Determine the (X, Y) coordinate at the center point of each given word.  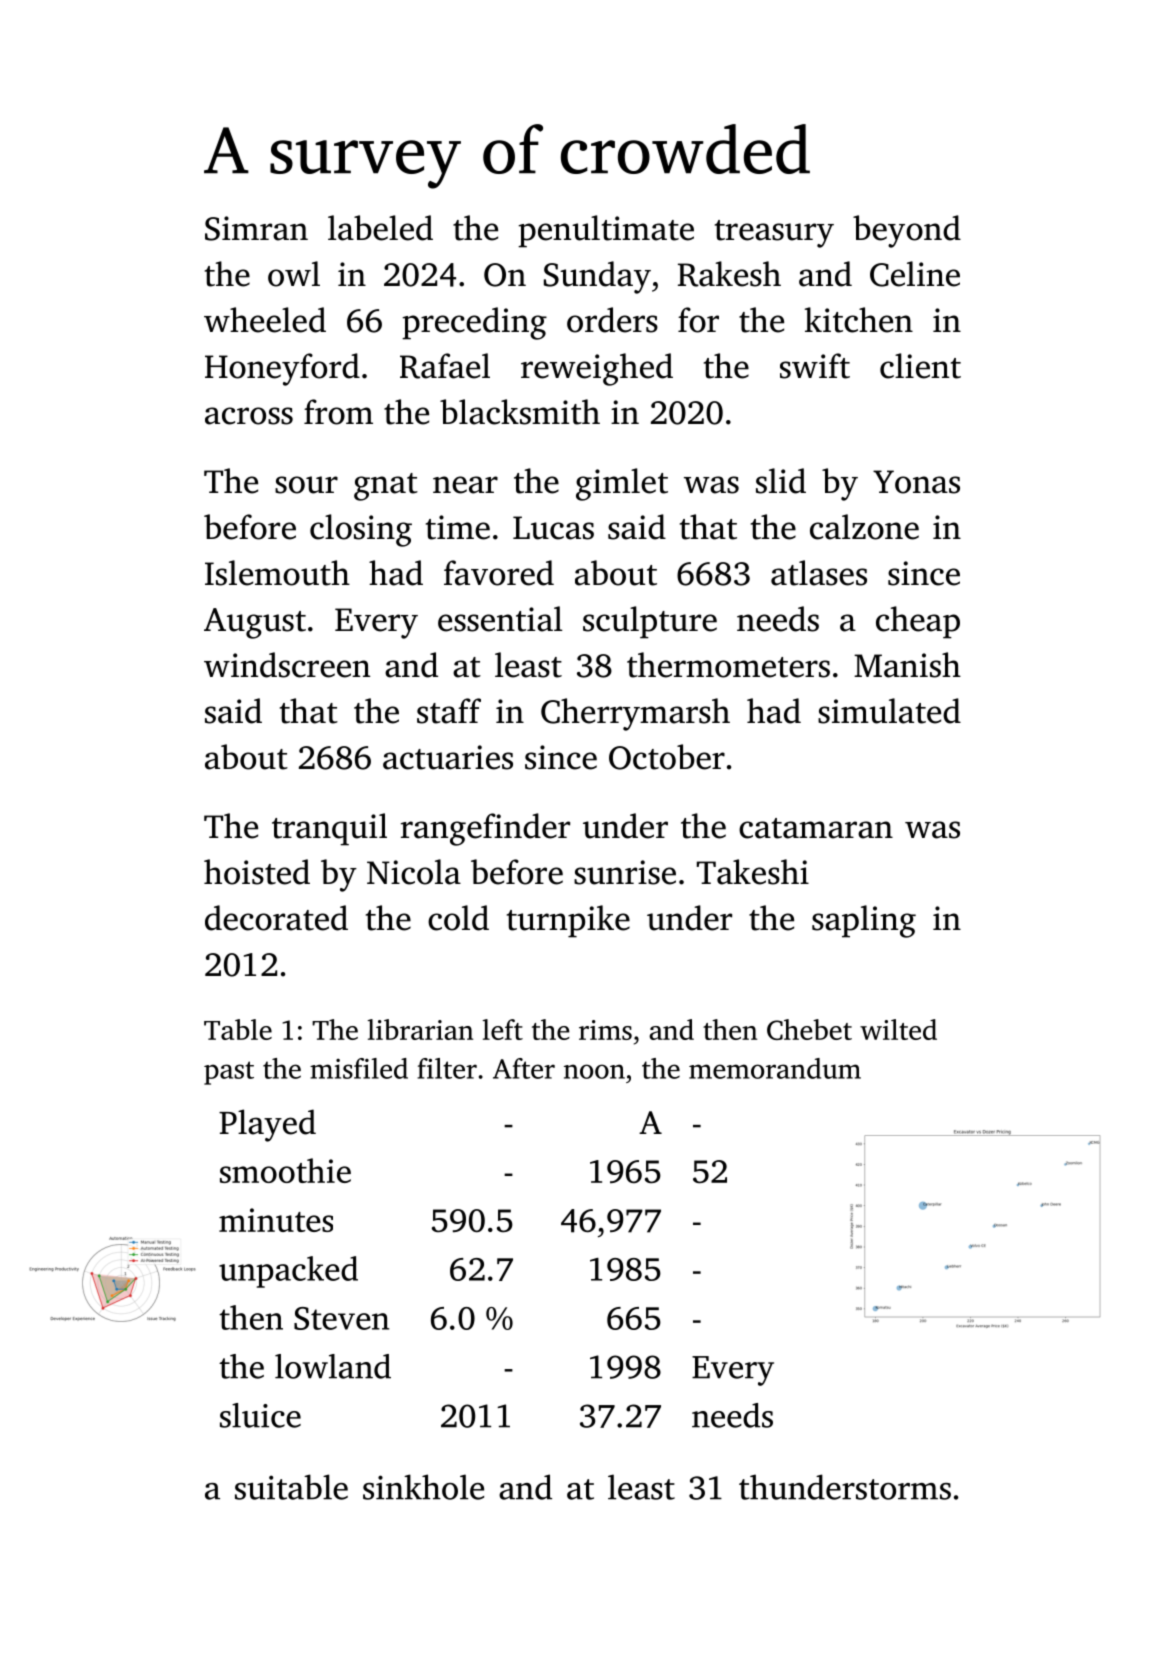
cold (458, 918)
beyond (907, 231)
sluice (260, 1415)
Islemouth (277, 573)
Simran (256, 228)
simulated (889, 711)
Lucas (553, 528)
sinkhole (423, 1487)
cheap (918, 622)
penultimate (606, 231)
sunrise (625, 872)
